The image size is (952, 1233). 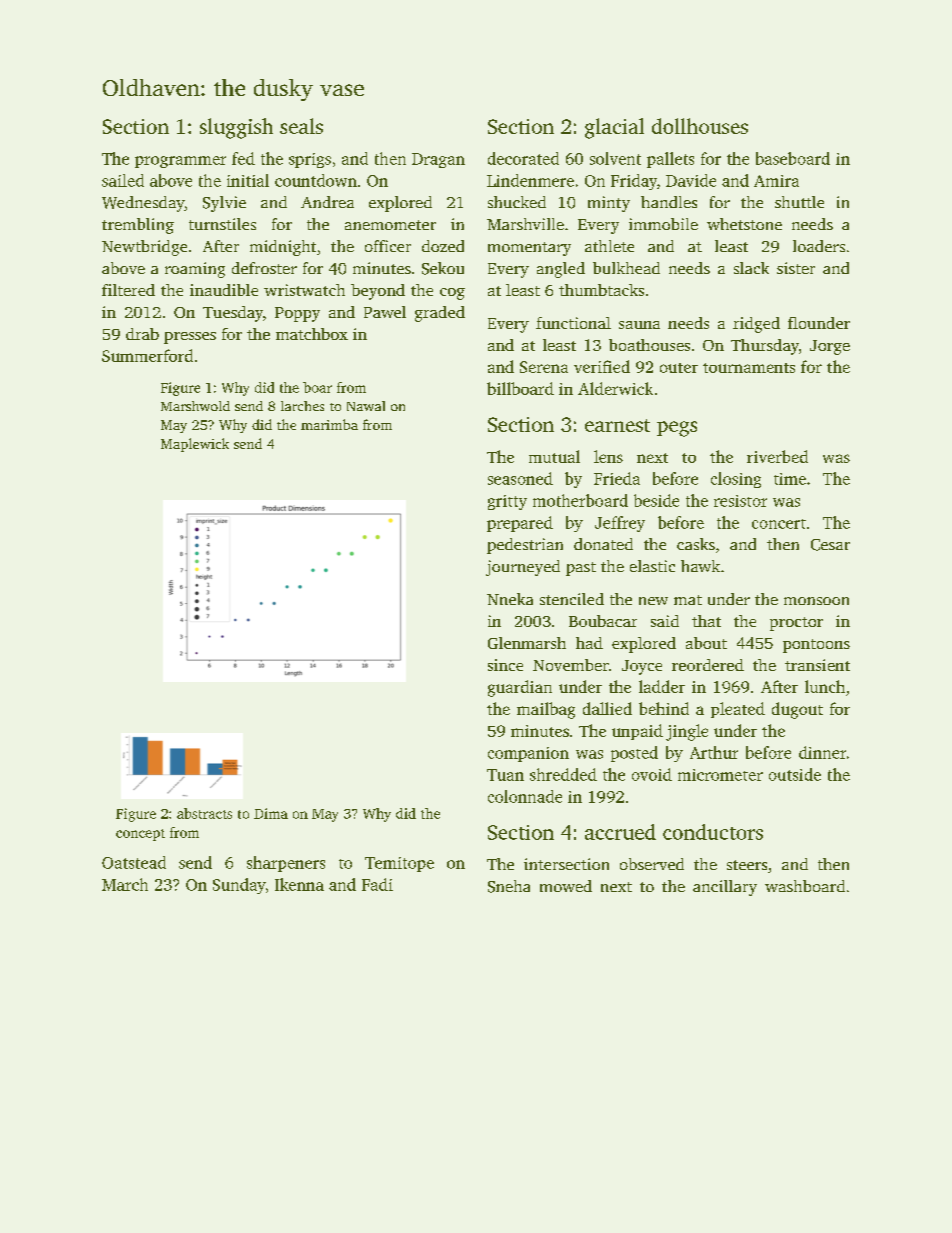 I want to click on reordered, so click(x=708, y=665).
